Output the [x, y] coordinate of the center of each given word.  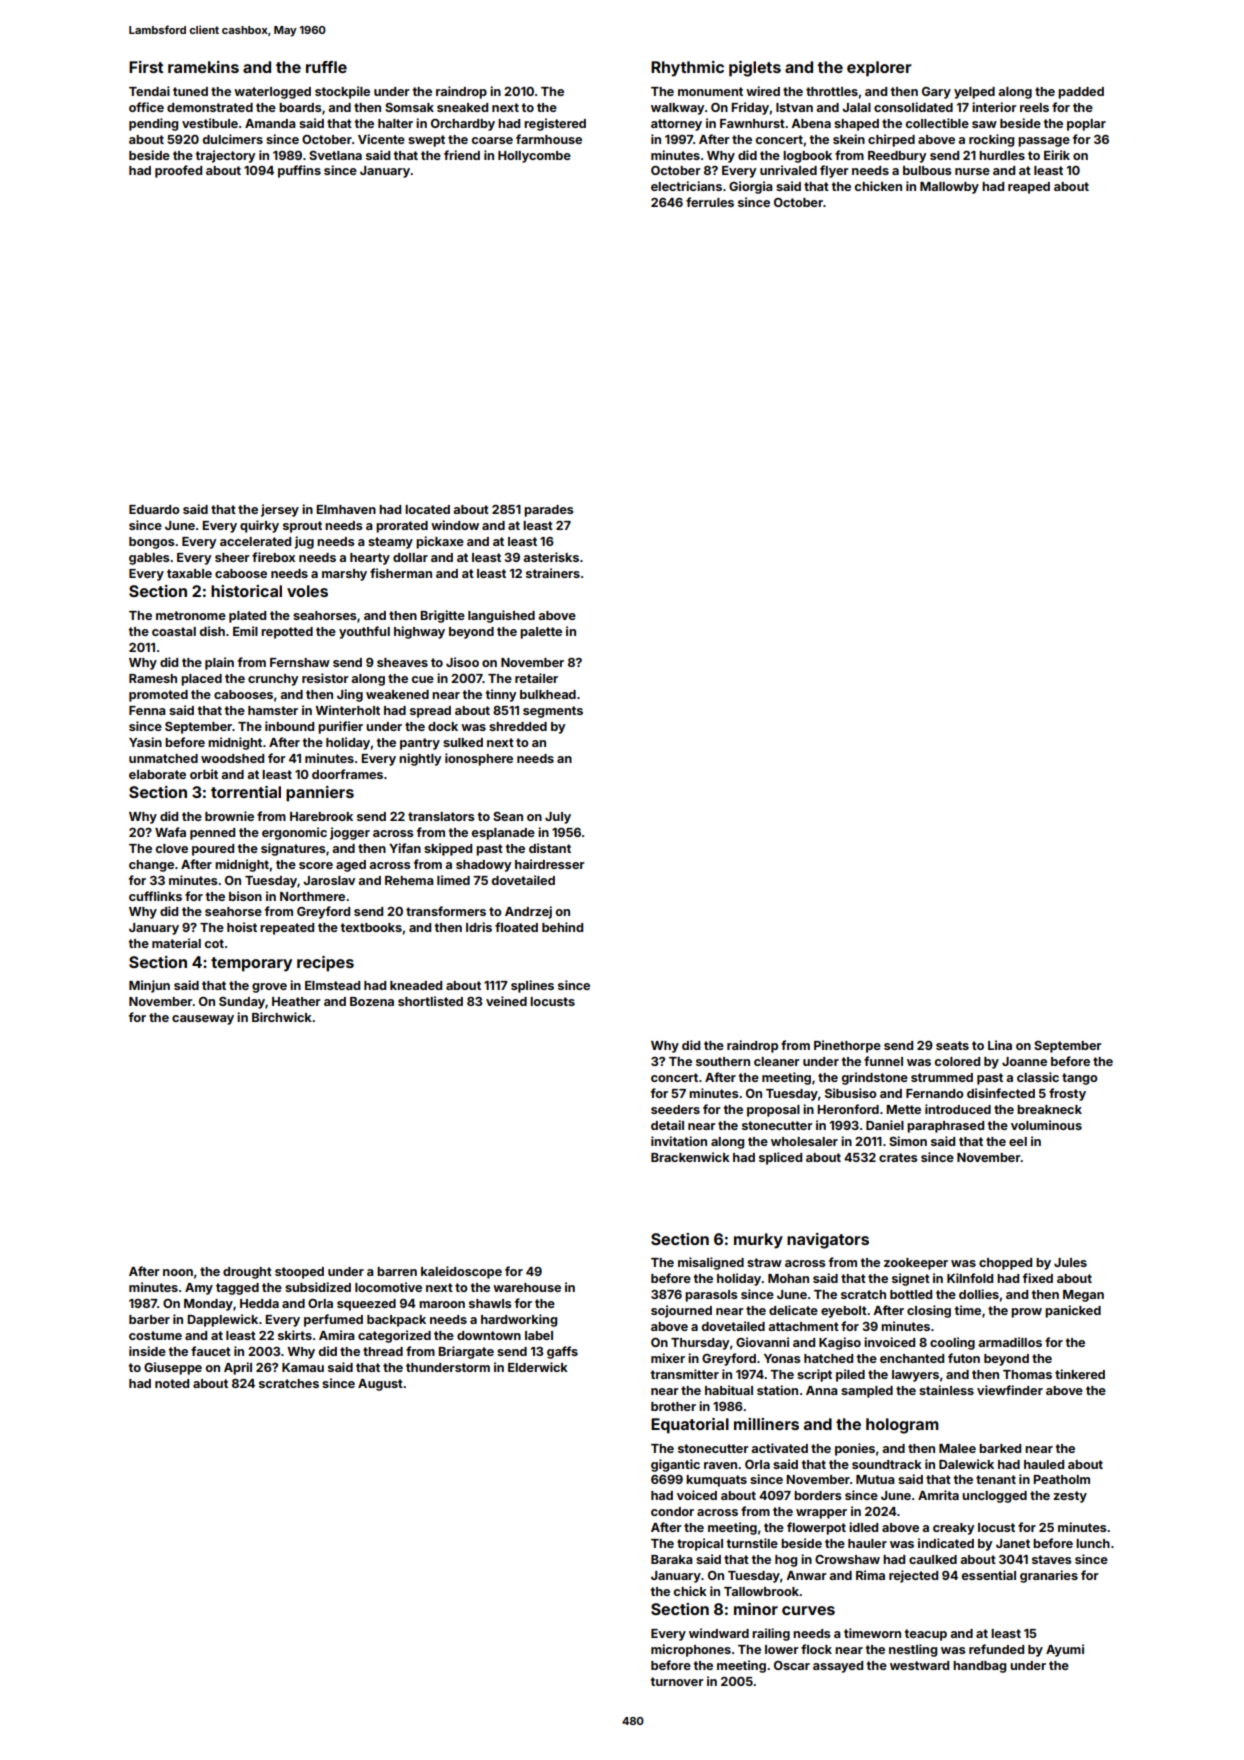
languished [501, 616]
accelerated [255, 541]
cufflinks [155, 896]
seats [952, 1045]
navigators [828, 1241]
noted [172, 1383]
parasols [711, 1296]
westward [919, 1665]
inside [147, 1351]
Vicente [381, 139]
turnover [677, 1681]
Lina [1000, 1045]
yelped [974, 93]
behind [562, 927]
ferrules [710, 202]
